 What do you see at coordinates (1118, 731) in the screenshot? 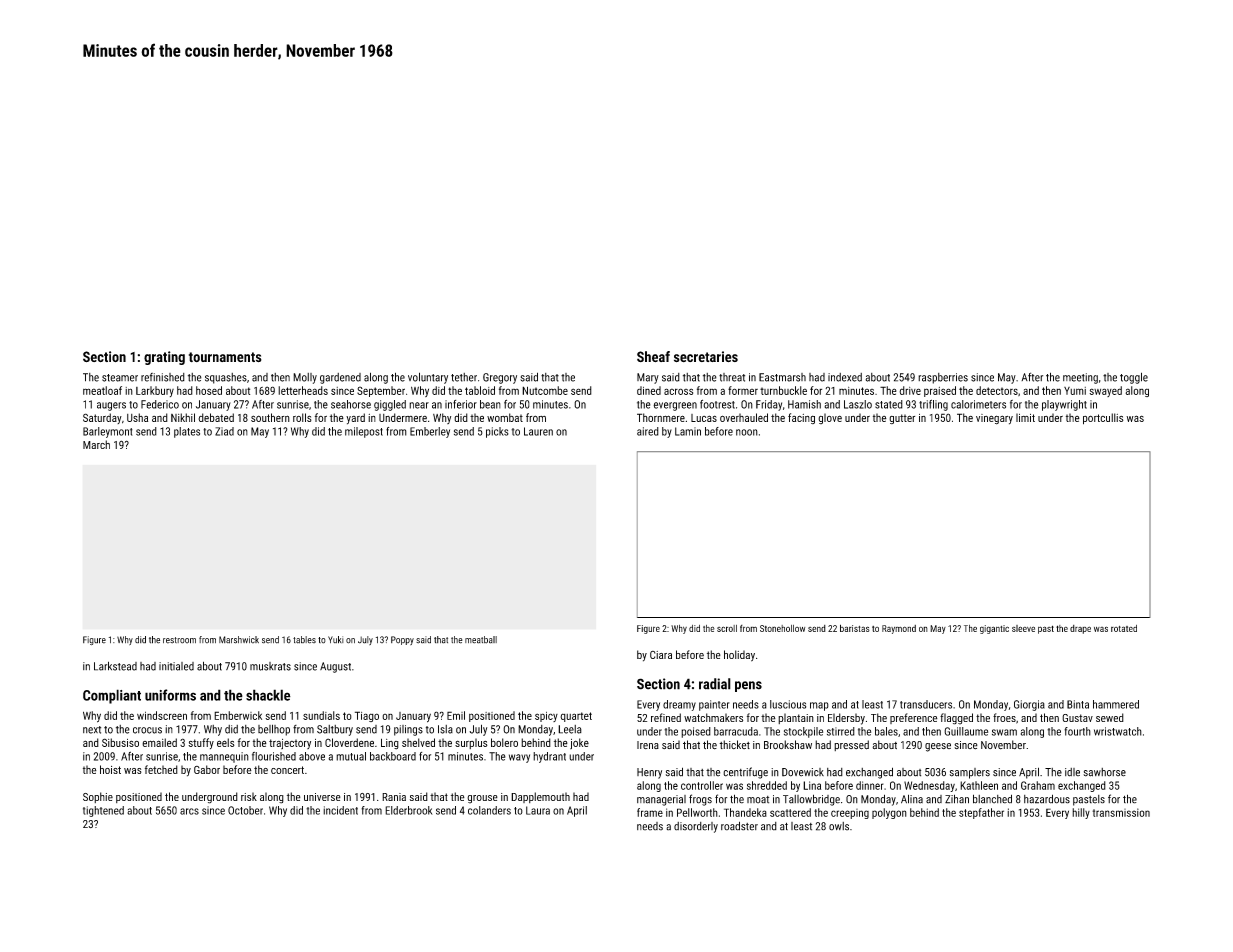
I see `wristwatch` at bounding box center [1118, 731].
